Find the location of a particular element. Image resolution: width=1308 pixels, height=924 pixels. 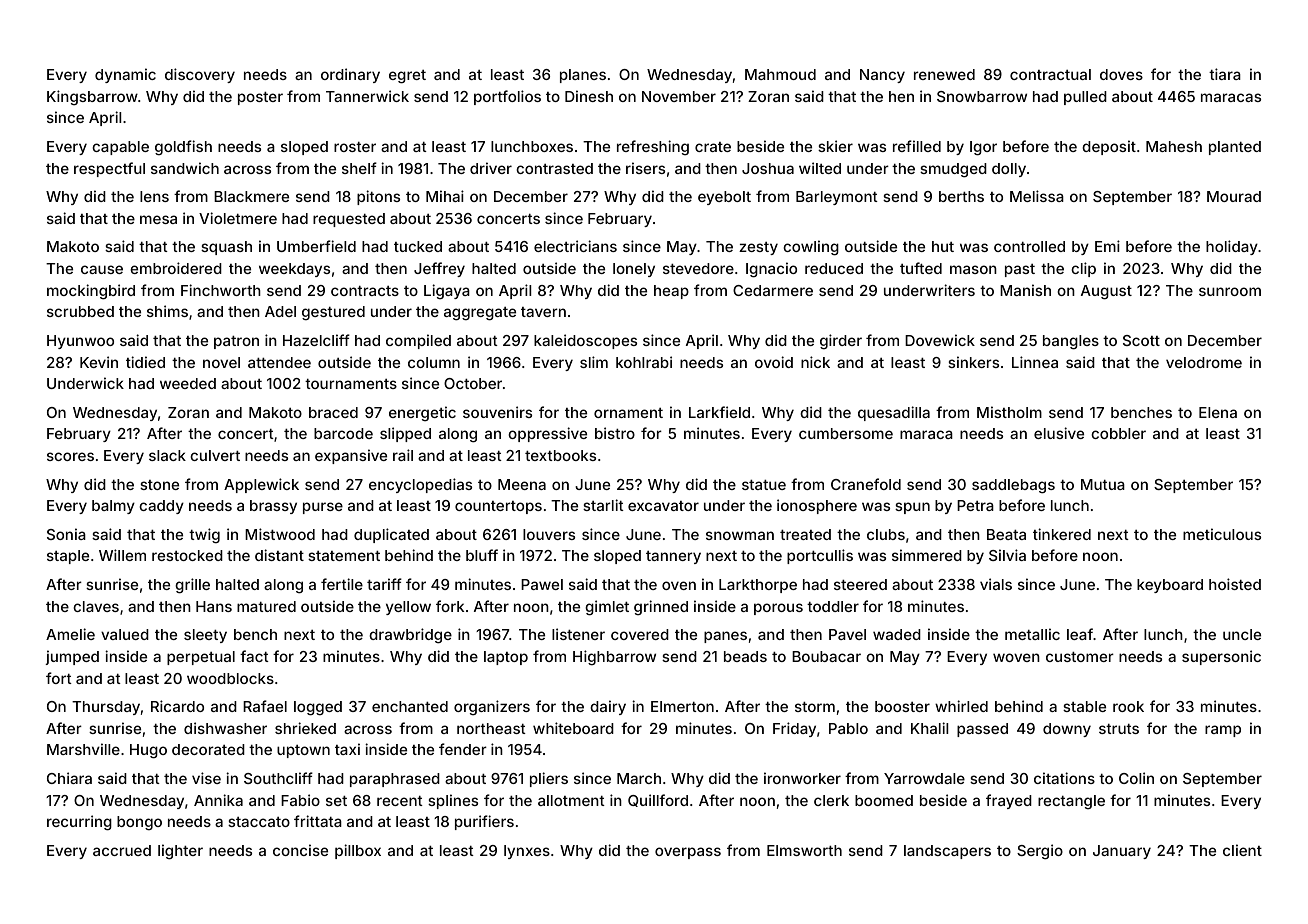

ramp is located at coordinates (1223, 731).
